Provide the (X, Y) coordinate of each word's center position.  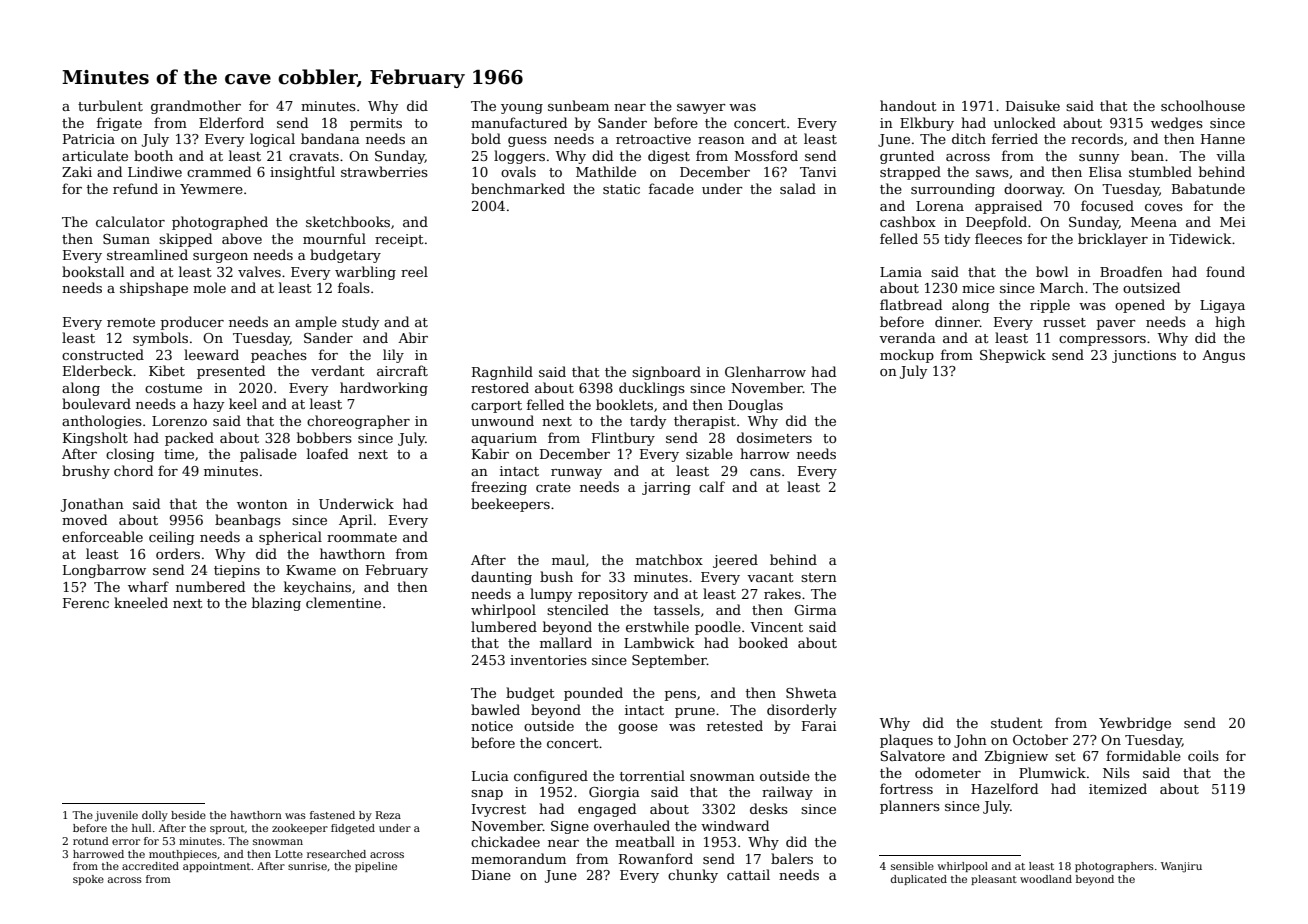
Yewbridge (1135, 724)
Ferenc (86, 603)
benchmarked (518, 188)
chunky (693, 876)
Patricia (89, 139)
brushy (86, 472)
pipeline (376, 867)
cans (765, 472)
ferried (1015, 138)
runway (576, 474)
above (242, 238)
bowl (1052, 271)
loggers (519, 157)
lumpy (551, 595)
